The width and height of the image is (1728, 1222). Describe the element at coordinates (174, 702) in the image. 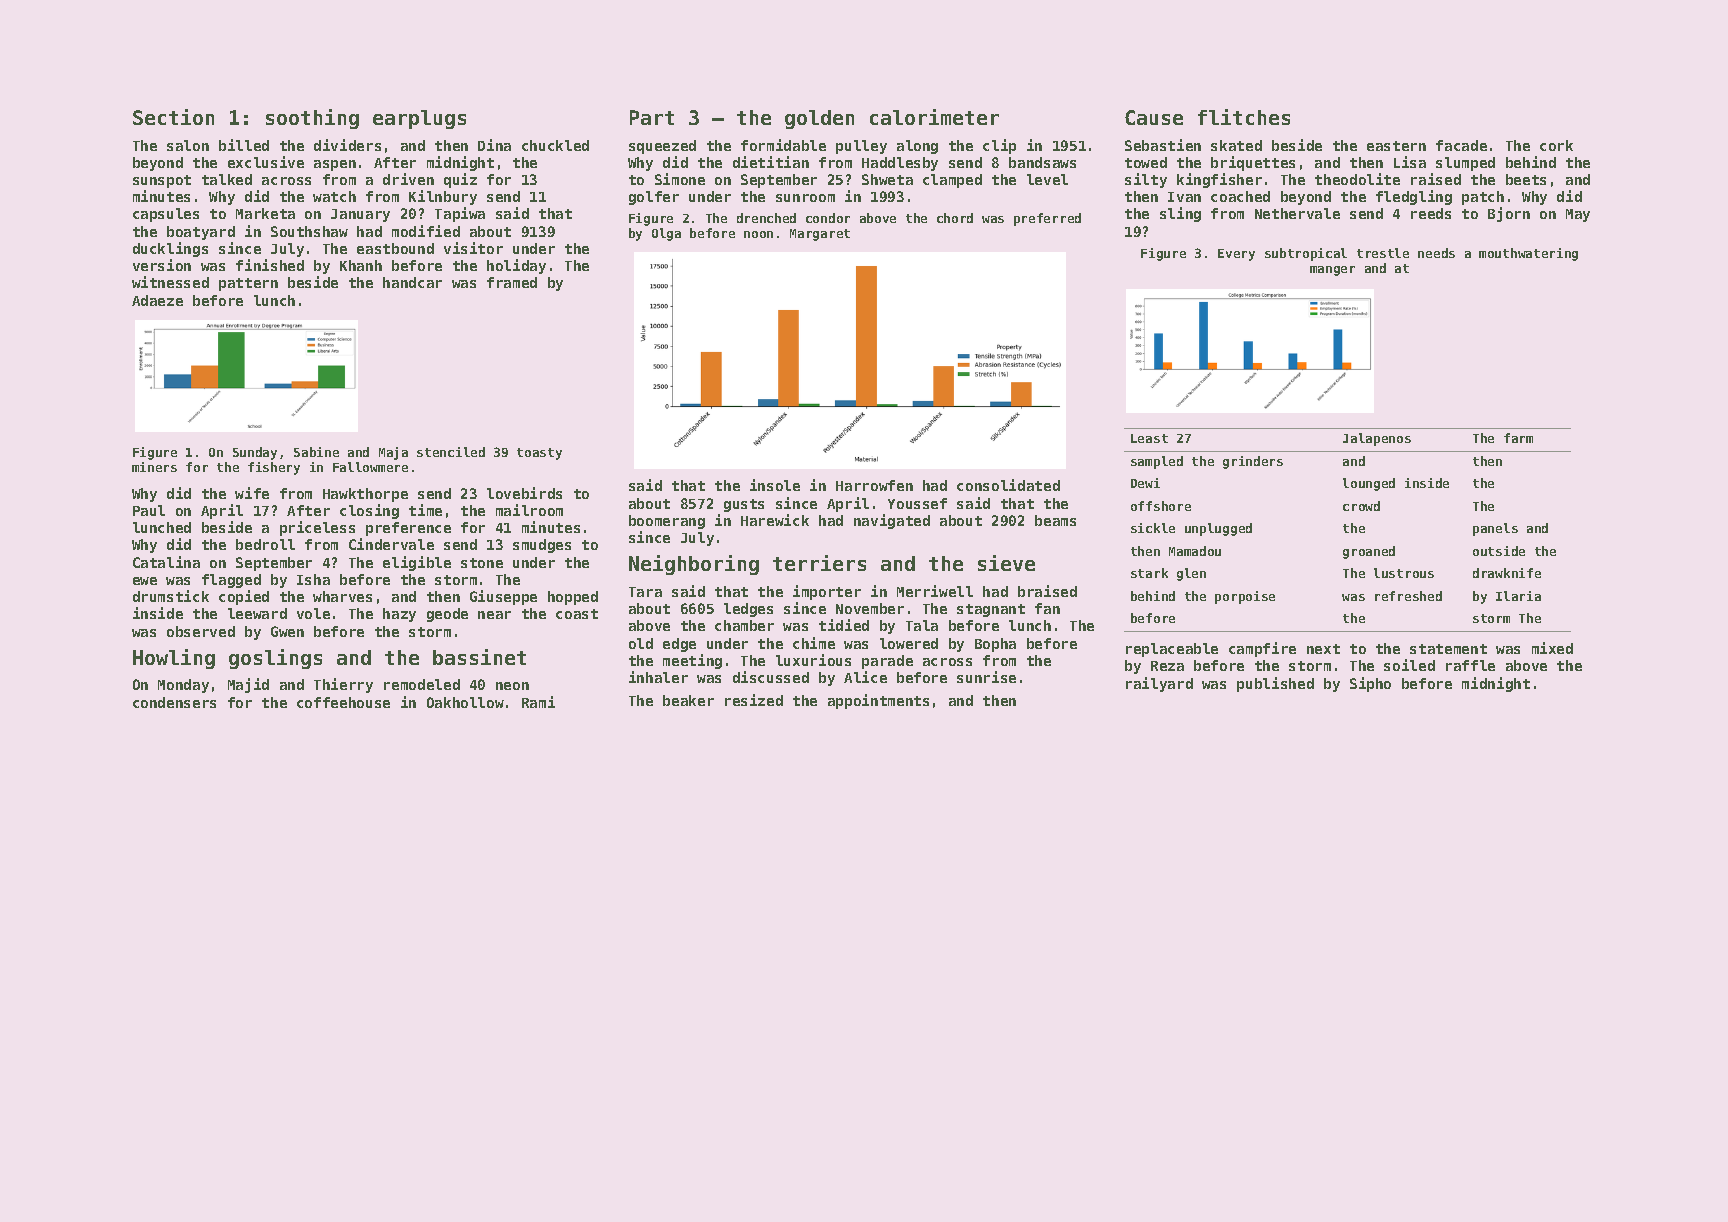

I see `condensers` at that location.
